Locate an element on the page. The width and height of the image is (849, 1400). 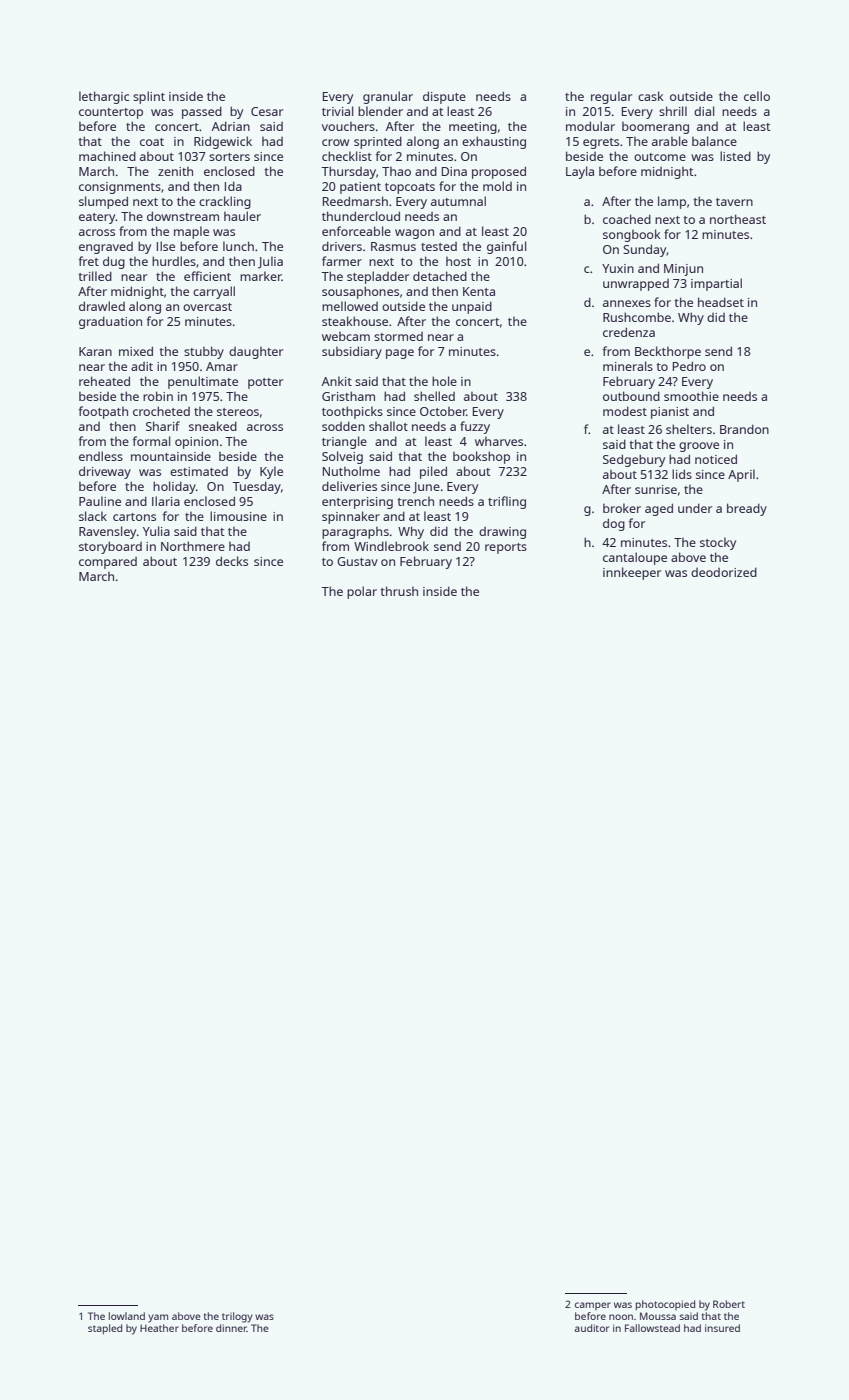
Yulia is located at coordinates (156, 531).
